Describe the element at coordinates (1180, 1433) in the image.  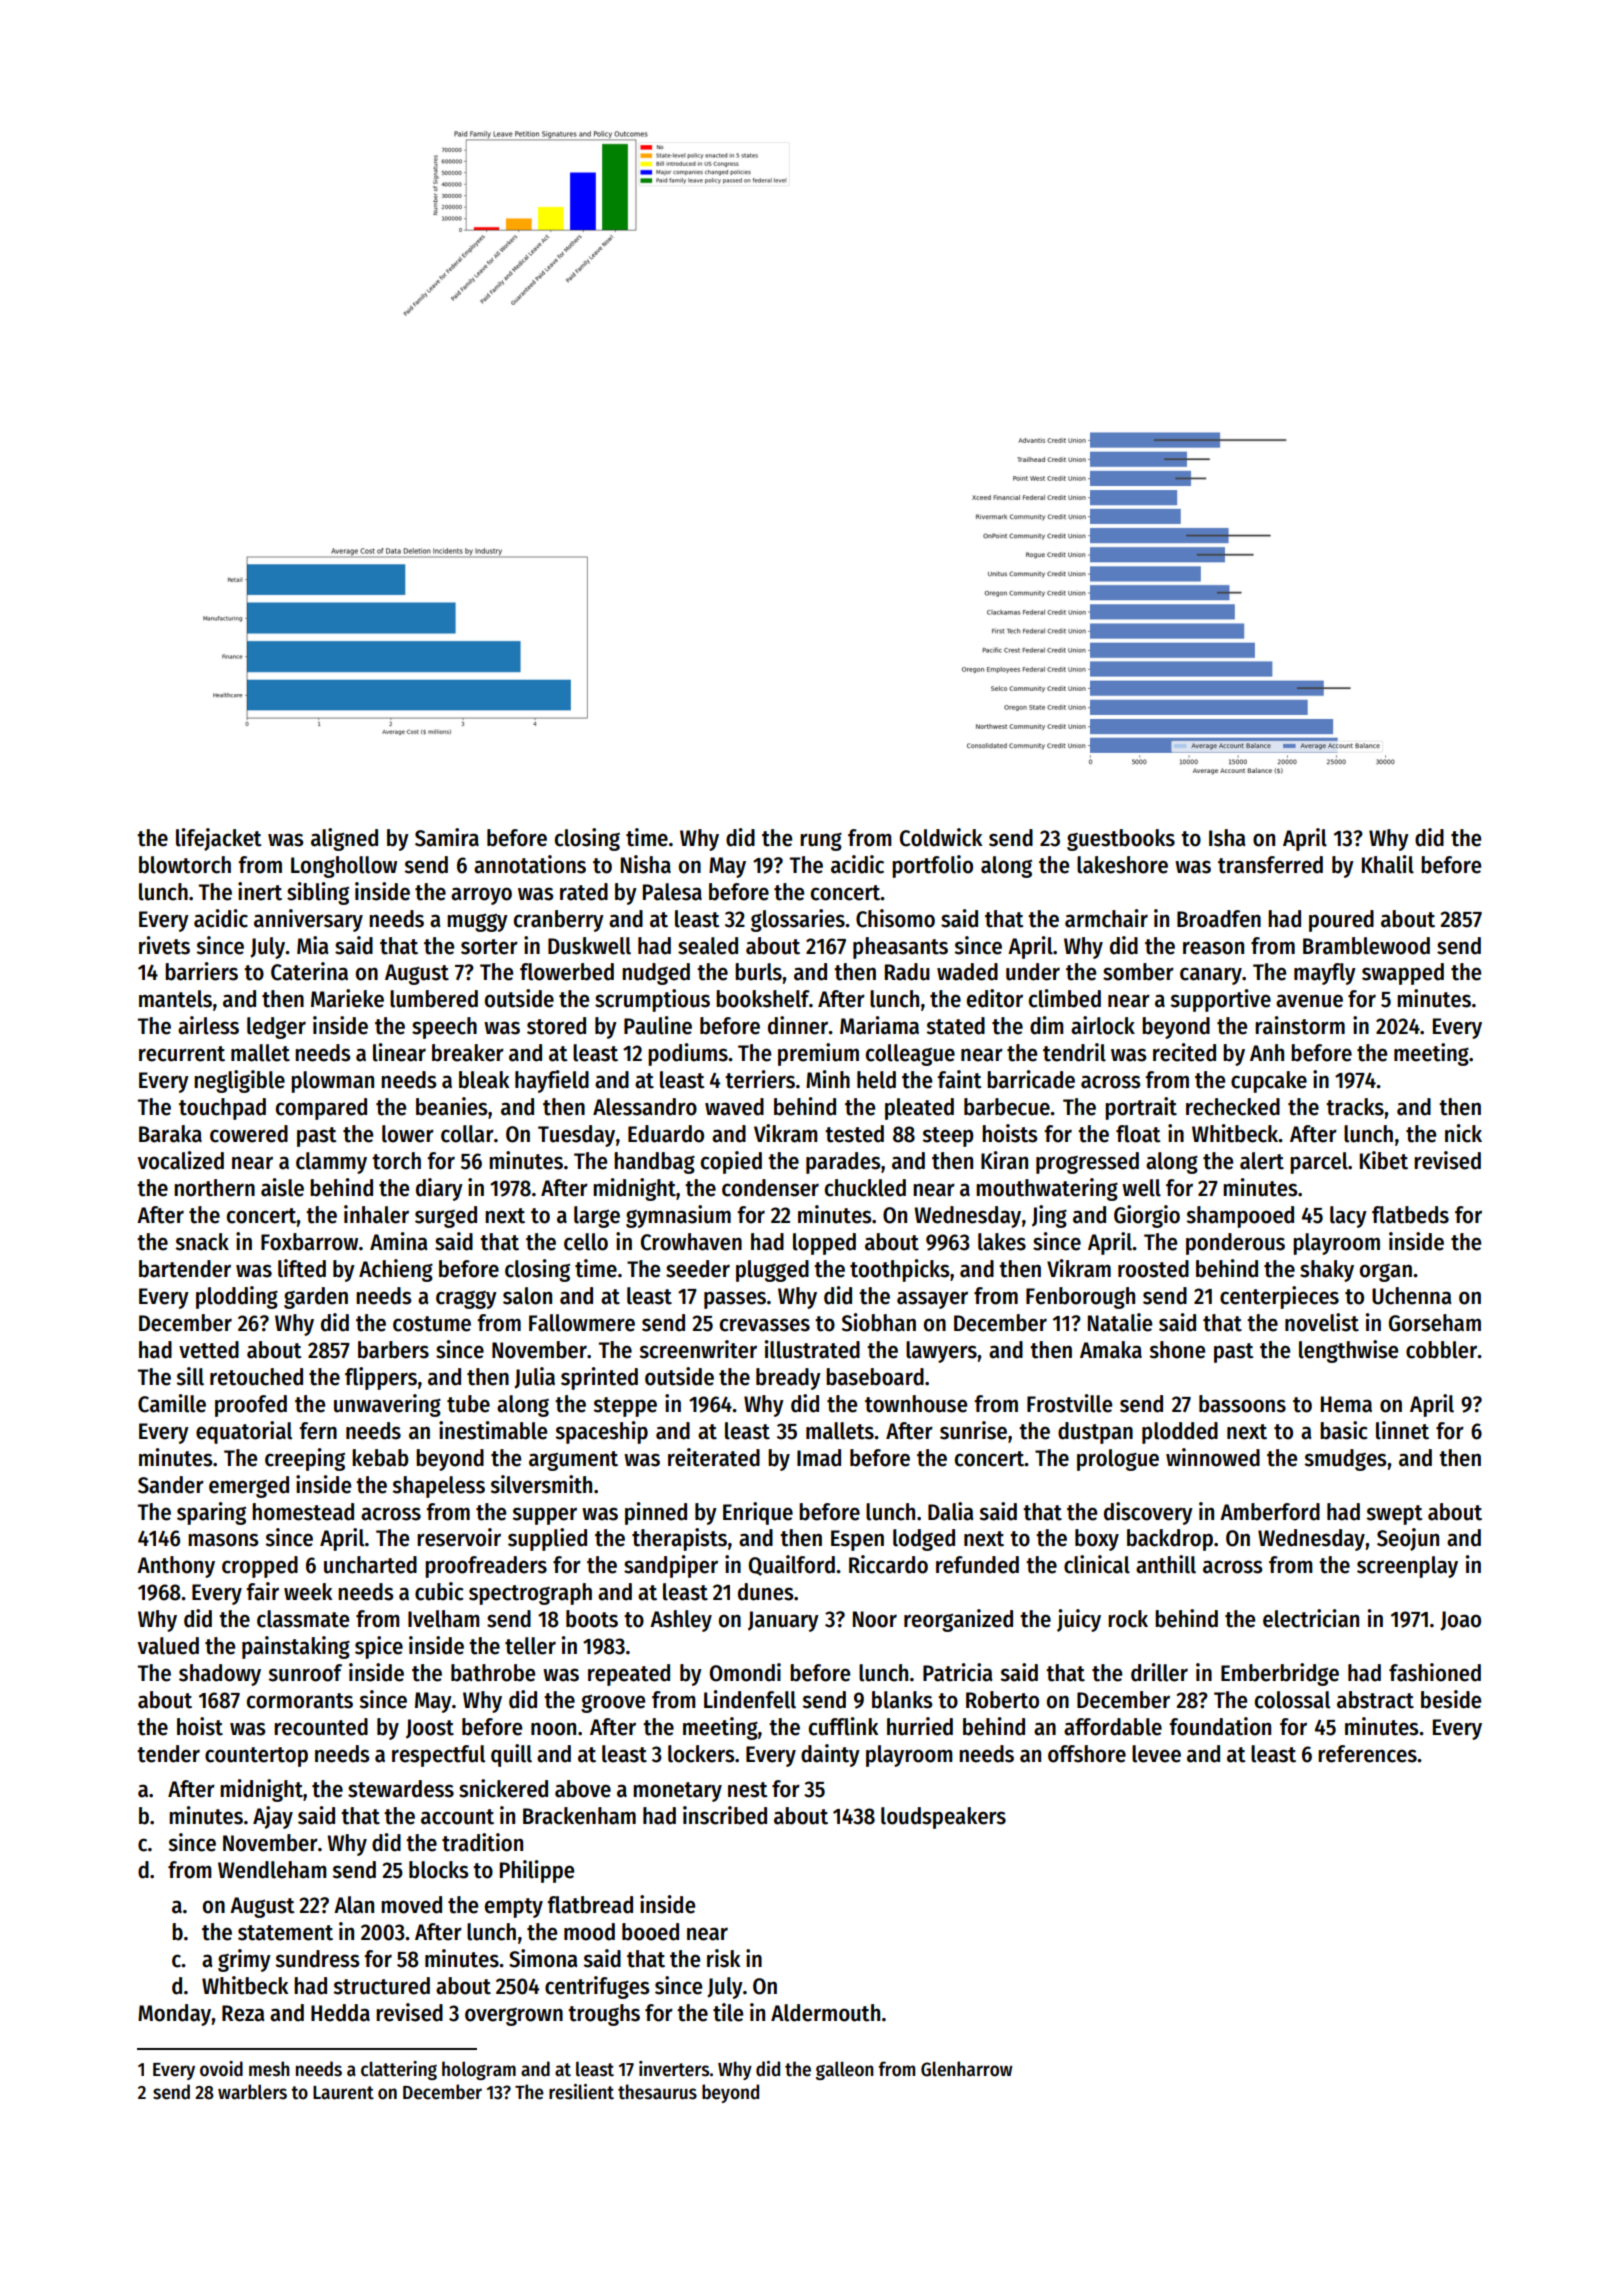
I see `plodded` at that location.
